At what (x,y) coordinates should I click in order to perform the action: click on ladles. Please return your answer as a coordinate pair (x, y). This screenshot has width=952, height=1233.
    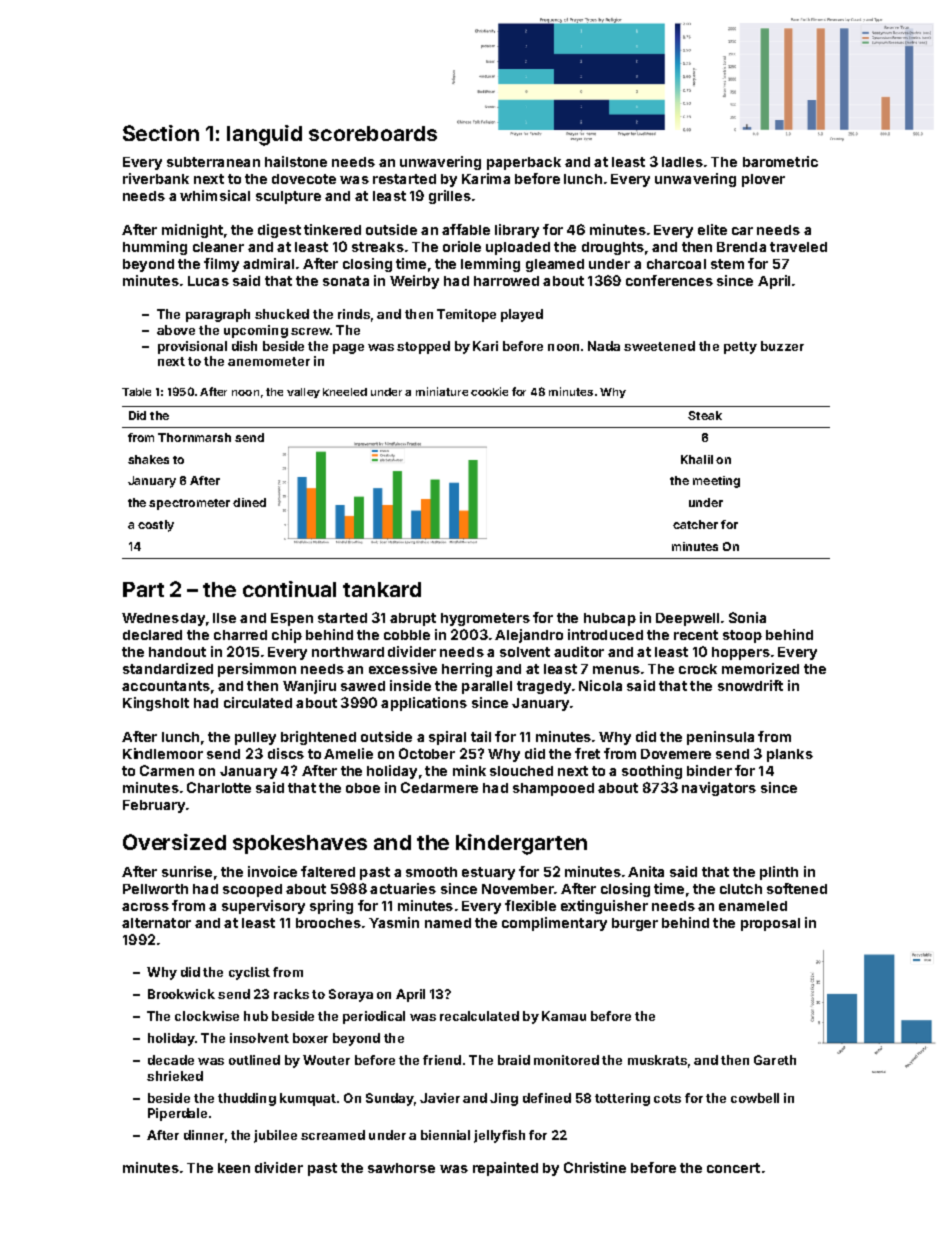
    Looking at the image, I should click on (682, 162).
